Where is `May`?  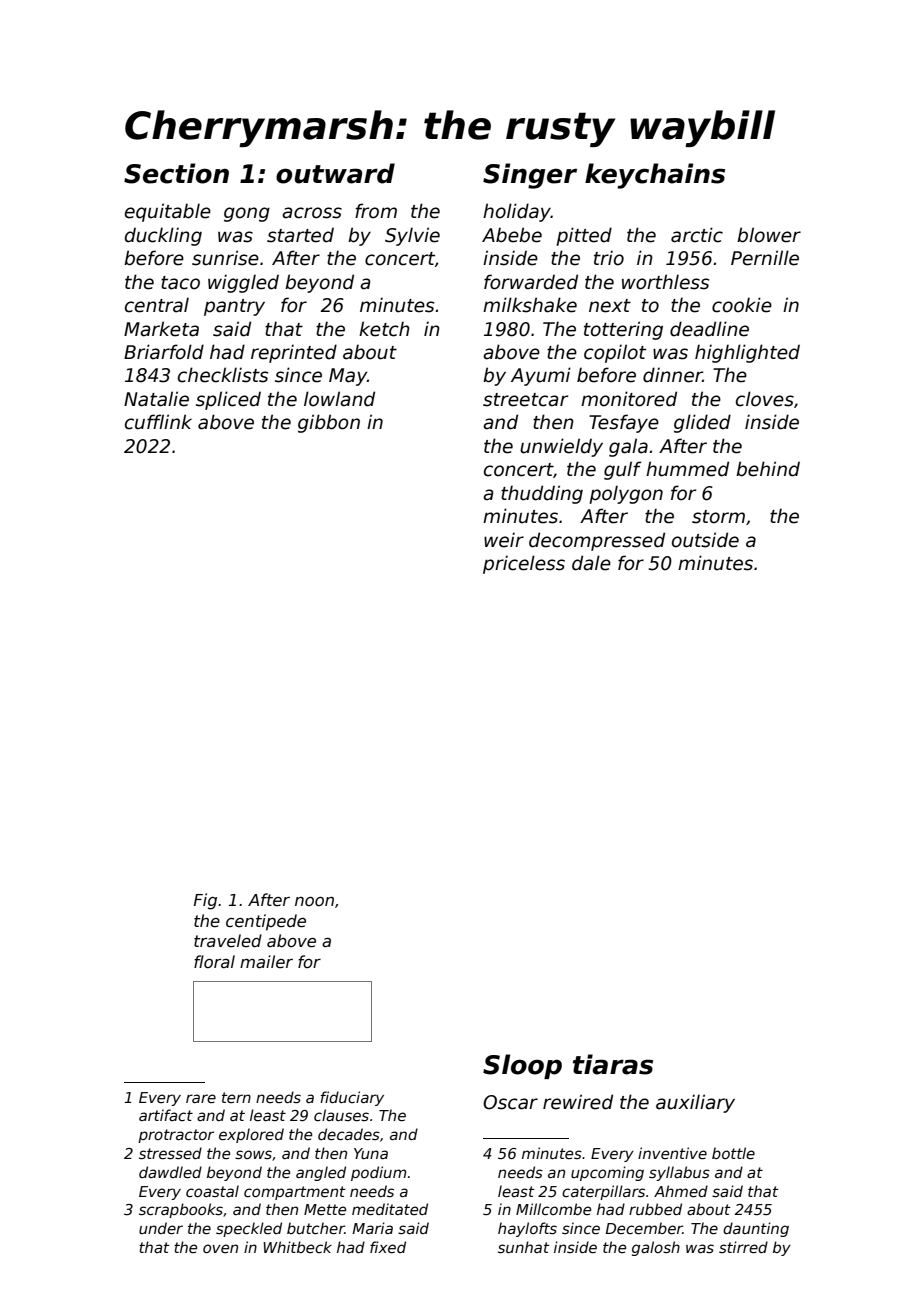 May is located at coordinates (348, 377).
